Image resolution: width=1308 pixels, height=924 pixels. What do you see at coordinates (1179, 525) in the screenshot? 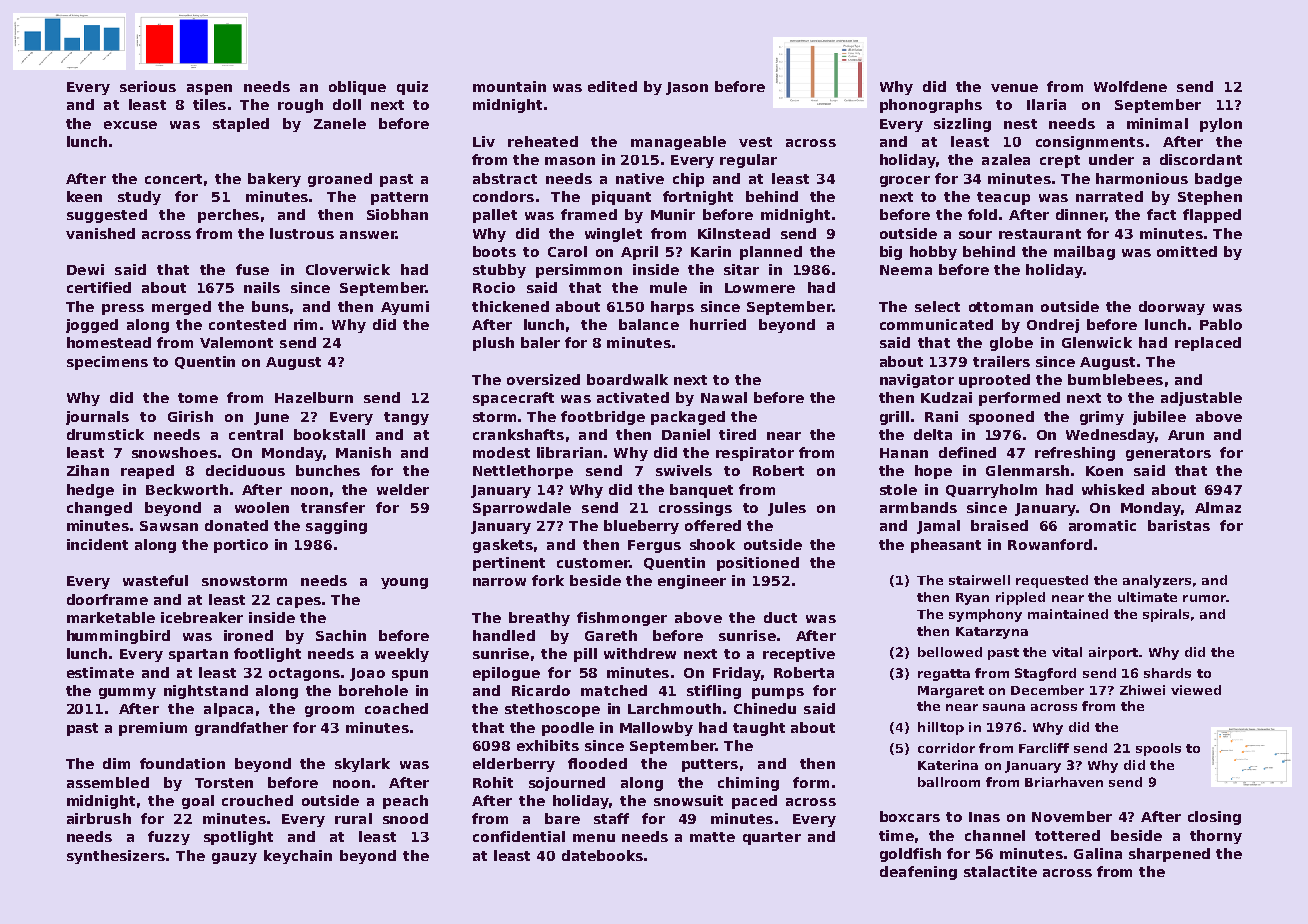
I see `baristas` at bounding box center [1179, 525].
